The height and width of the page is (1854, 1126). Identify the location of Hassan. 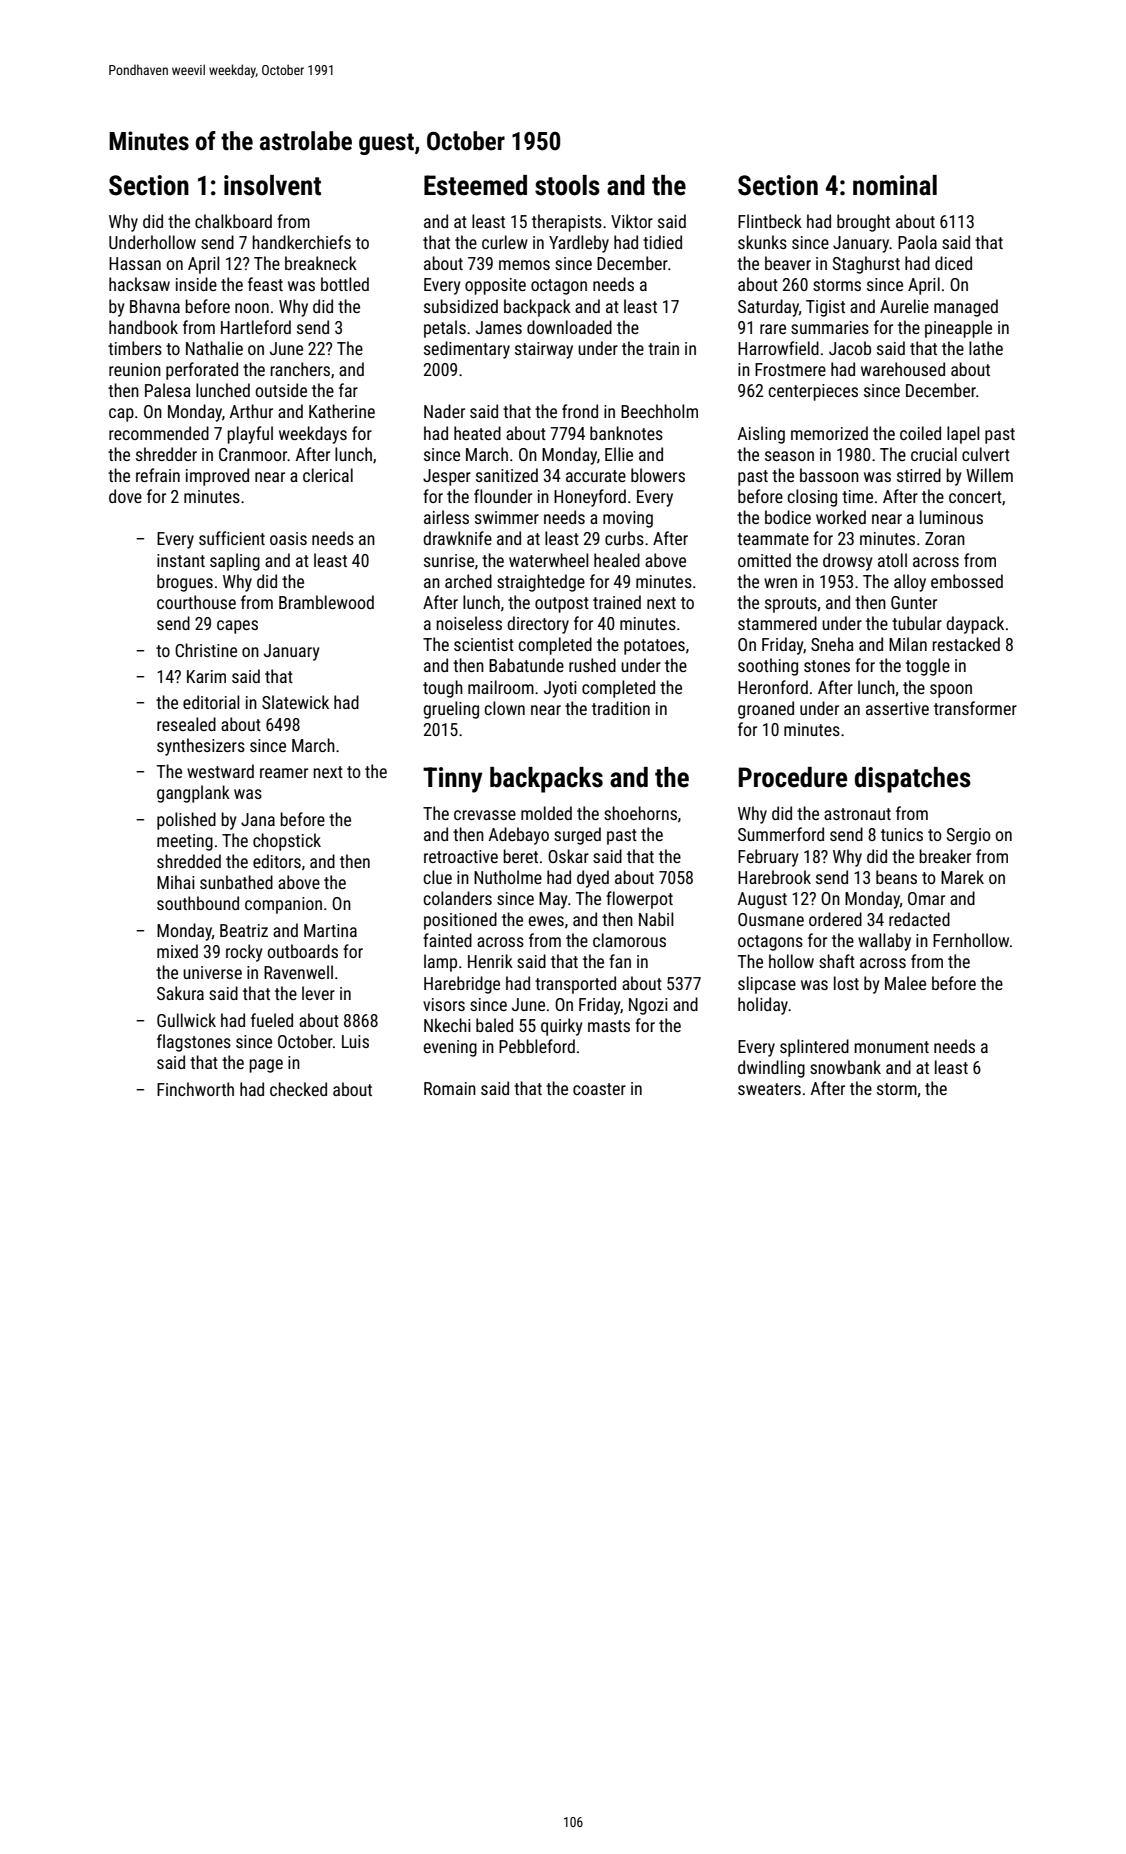
(135, 263).
